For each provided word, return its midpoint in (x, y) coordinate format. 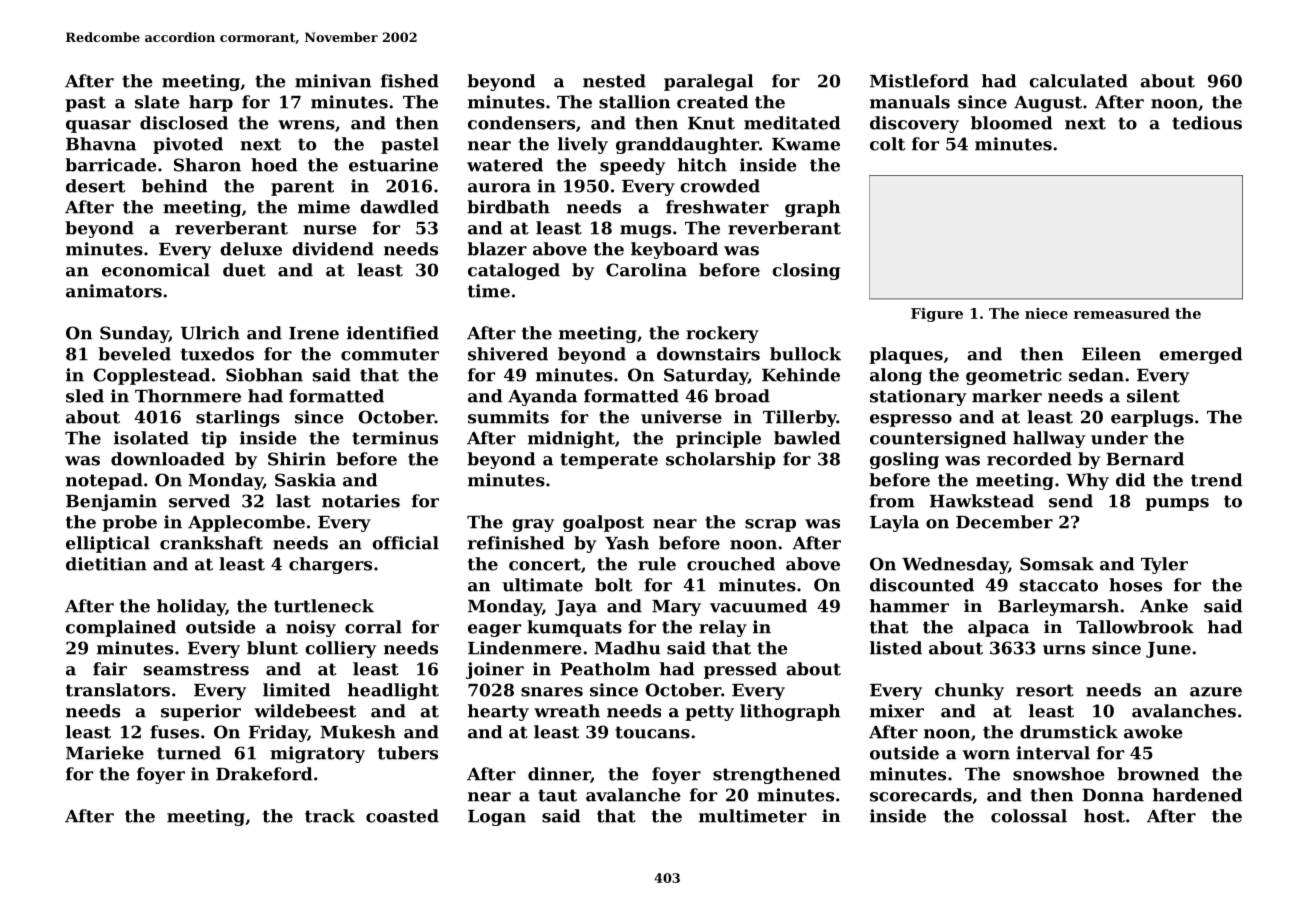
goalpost (603, 523)
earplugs (1152, 418)
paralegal (708, 82)
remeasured (1121, 313)
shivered (508, 354)
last (293, 501)
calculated (1078, 81)
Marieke (105, 753)
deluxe (251, 249)
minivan (333, 81)
